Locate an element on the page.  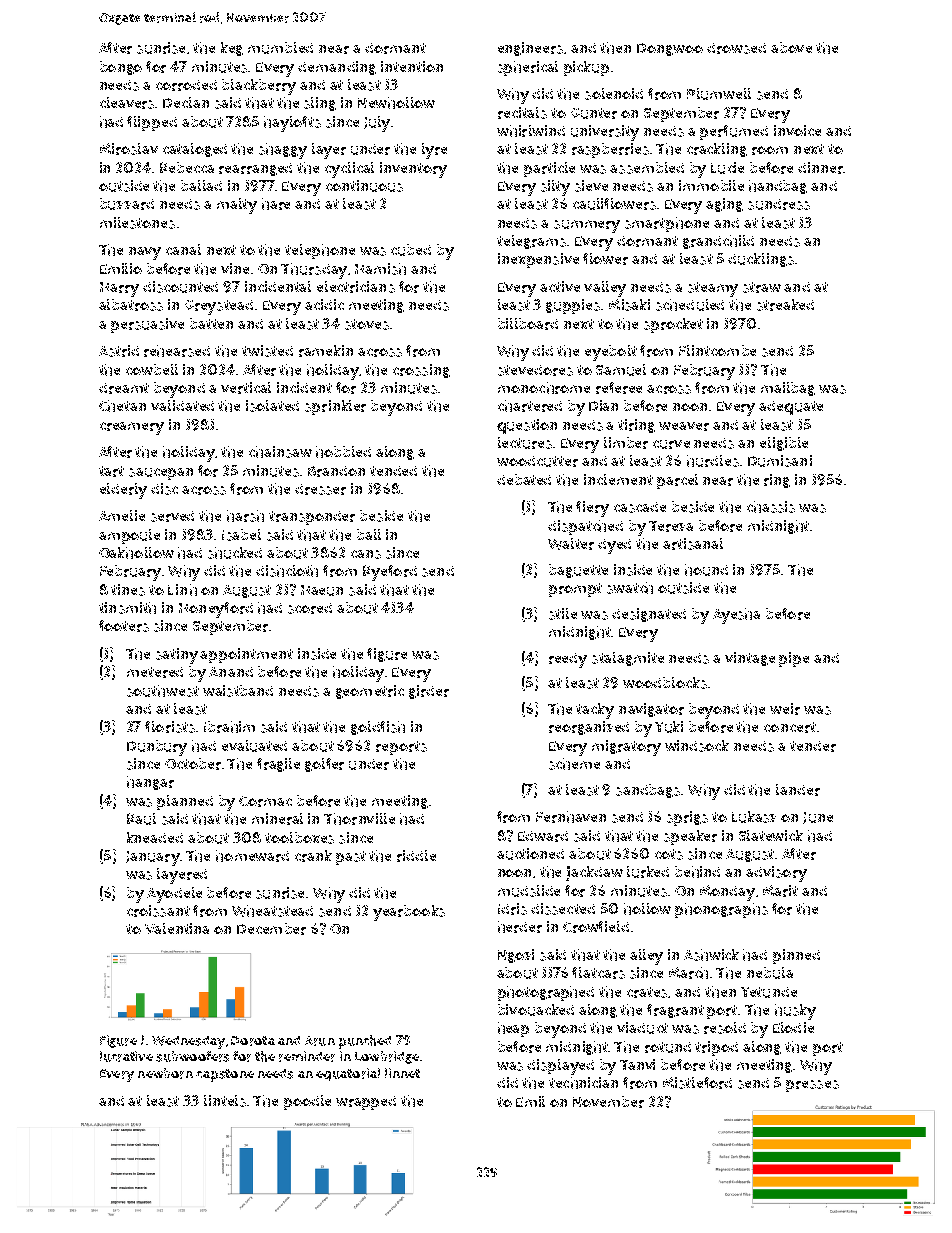
mumbled is located at coordinates (280, 48).
